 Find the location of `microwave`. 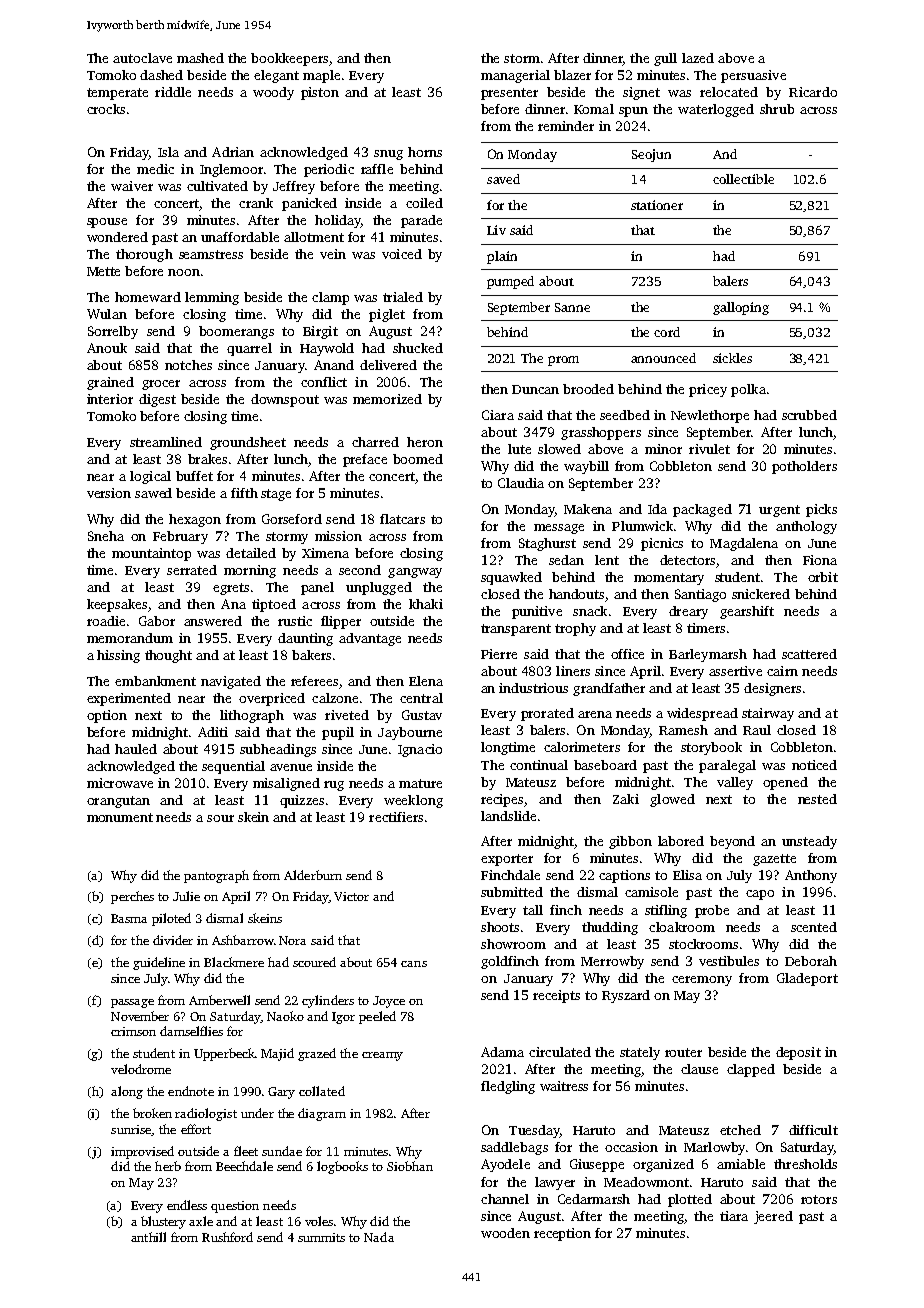

microwave is located at coordinates (120, 783).
